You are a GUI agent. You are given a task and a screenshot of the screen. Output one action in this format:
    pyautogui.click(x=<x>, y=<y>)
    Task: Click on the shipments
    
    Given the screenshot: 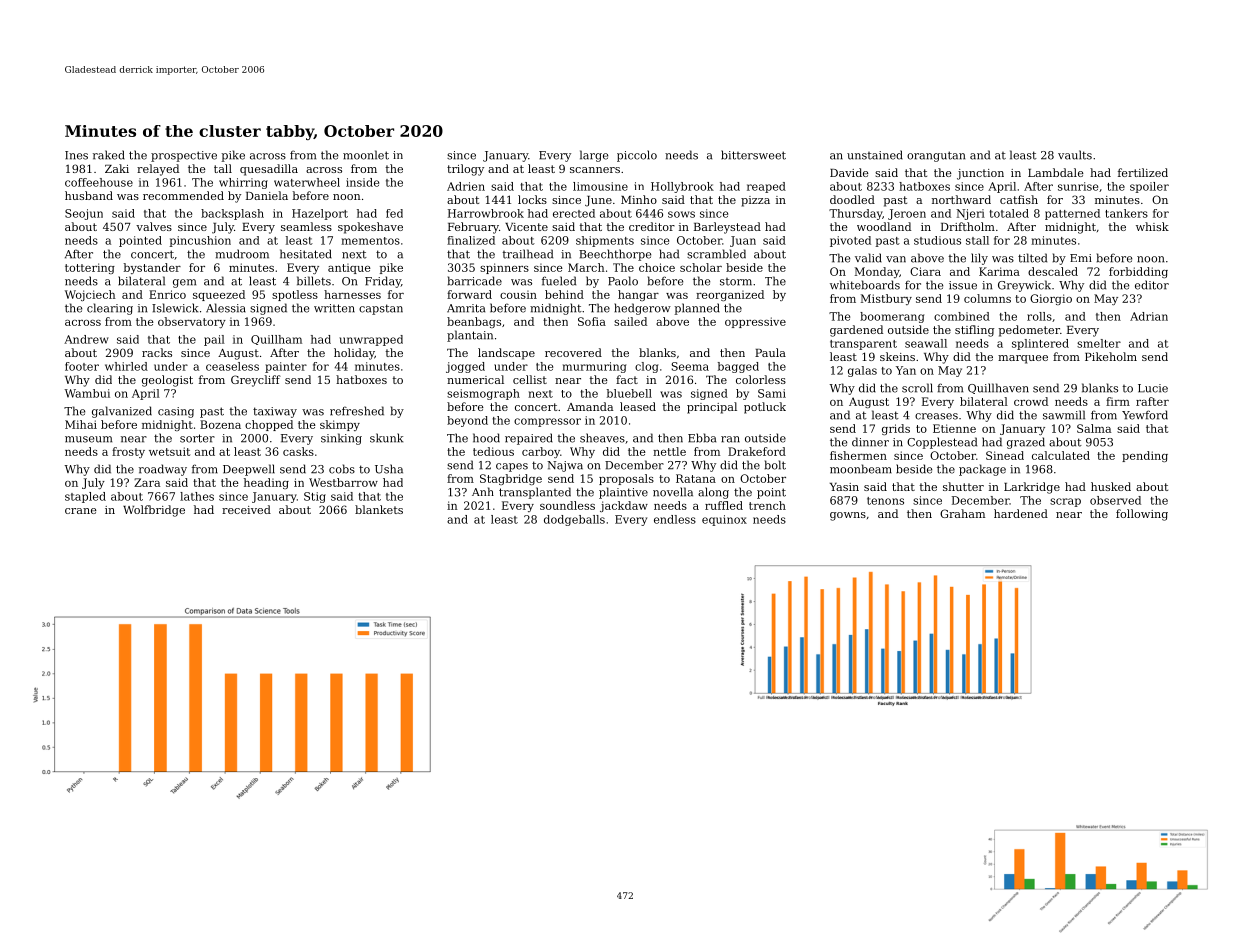 What is the action you would take?
    pyautogui.click(x=605, y=241)
